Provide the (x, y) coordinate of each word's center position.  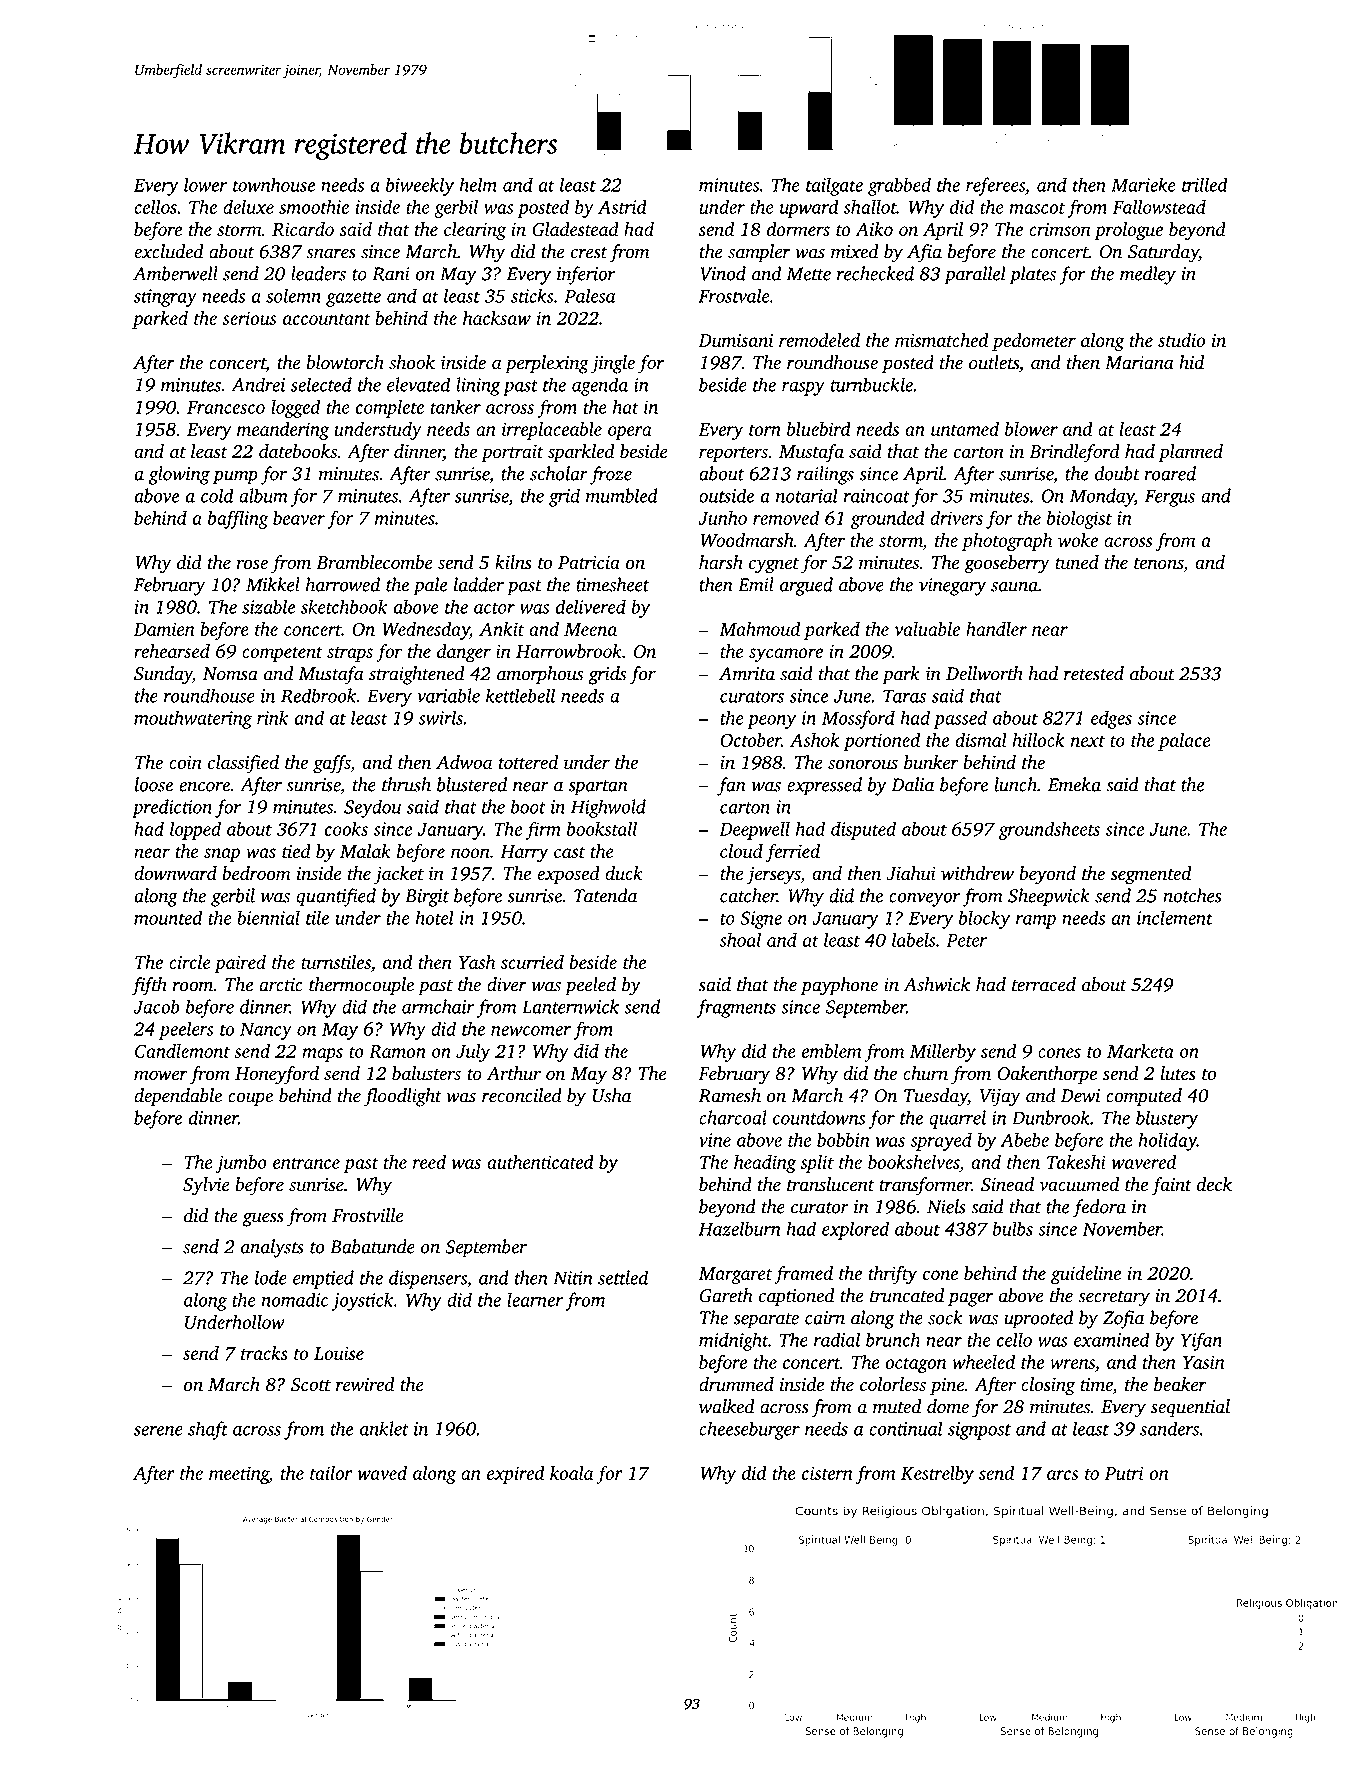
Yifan (1201, 1341)
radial (837, 1339)
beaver (299, 517)
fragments (736, 1008)
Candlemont (182, 1051)
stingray (165, 298)
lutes (1178, 1073)
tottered (528, 762)
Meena (590, 629)
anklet (384, 1428)
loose (154, 784)
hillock (1038, 740)
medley (1148, 275)
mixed (855, 251)
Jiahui (911, 873)
